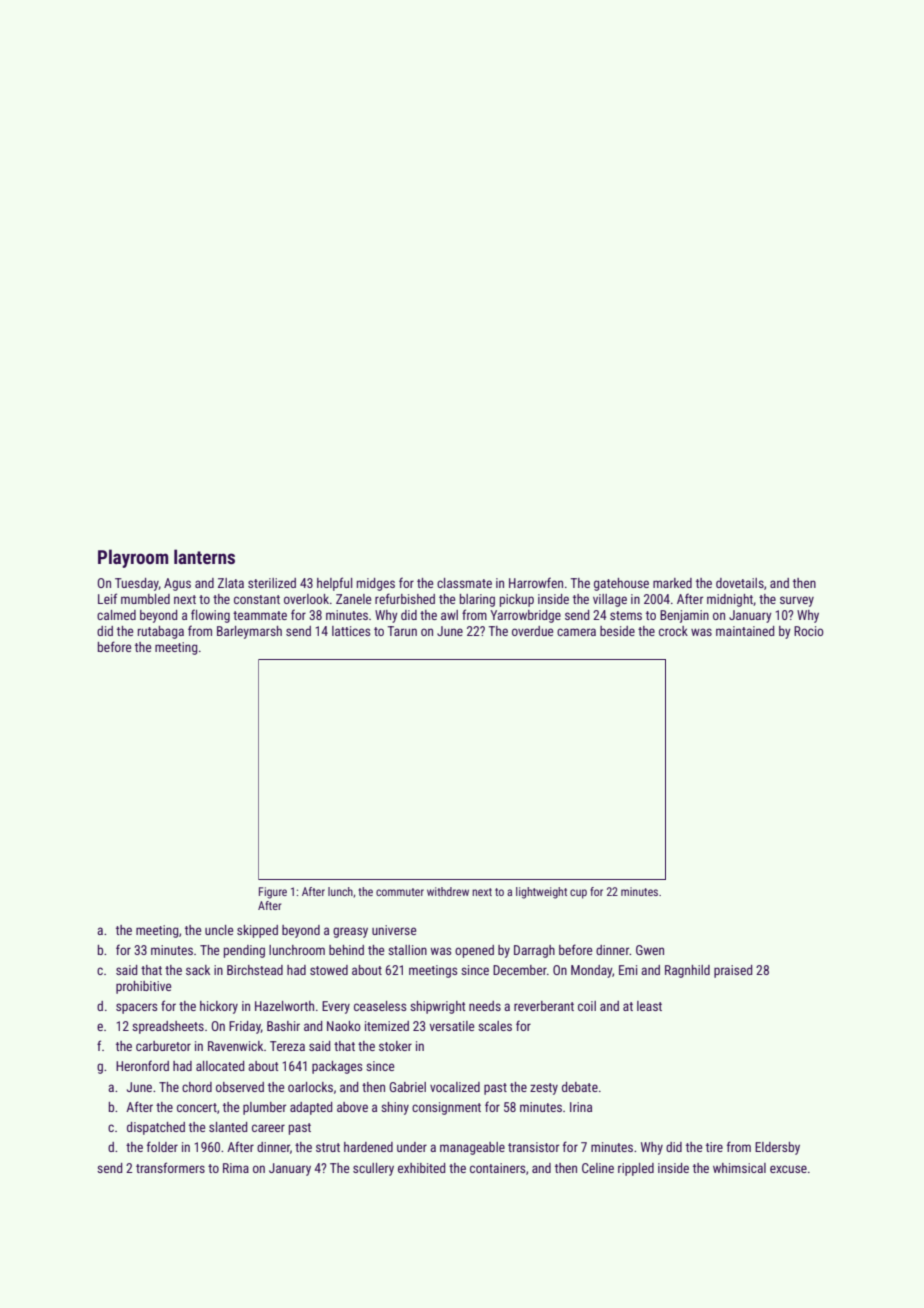  What do you see at coordinates (133, 558) in the document?
I see `Playroom` at bounding box center [133, 558].
